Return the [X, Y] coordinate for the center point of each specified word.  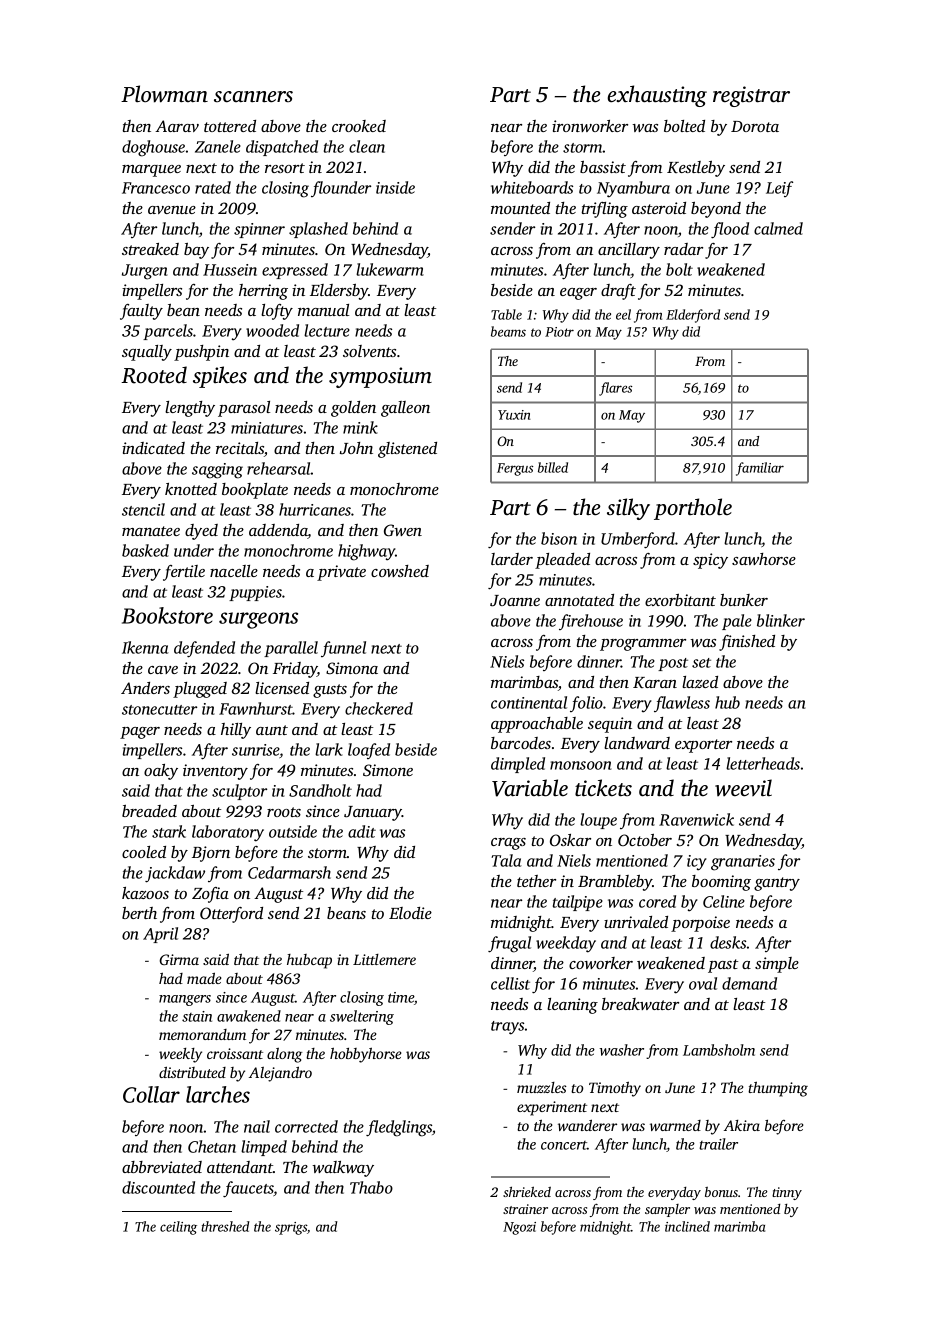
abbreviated [162, 1167]
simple [777, 965]
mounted [520, 208]
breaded [149, 811]
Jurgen [144, 272]
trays [507, 1028]
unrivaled [636, 922]
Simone [388, 770]
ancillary [629, 251]
